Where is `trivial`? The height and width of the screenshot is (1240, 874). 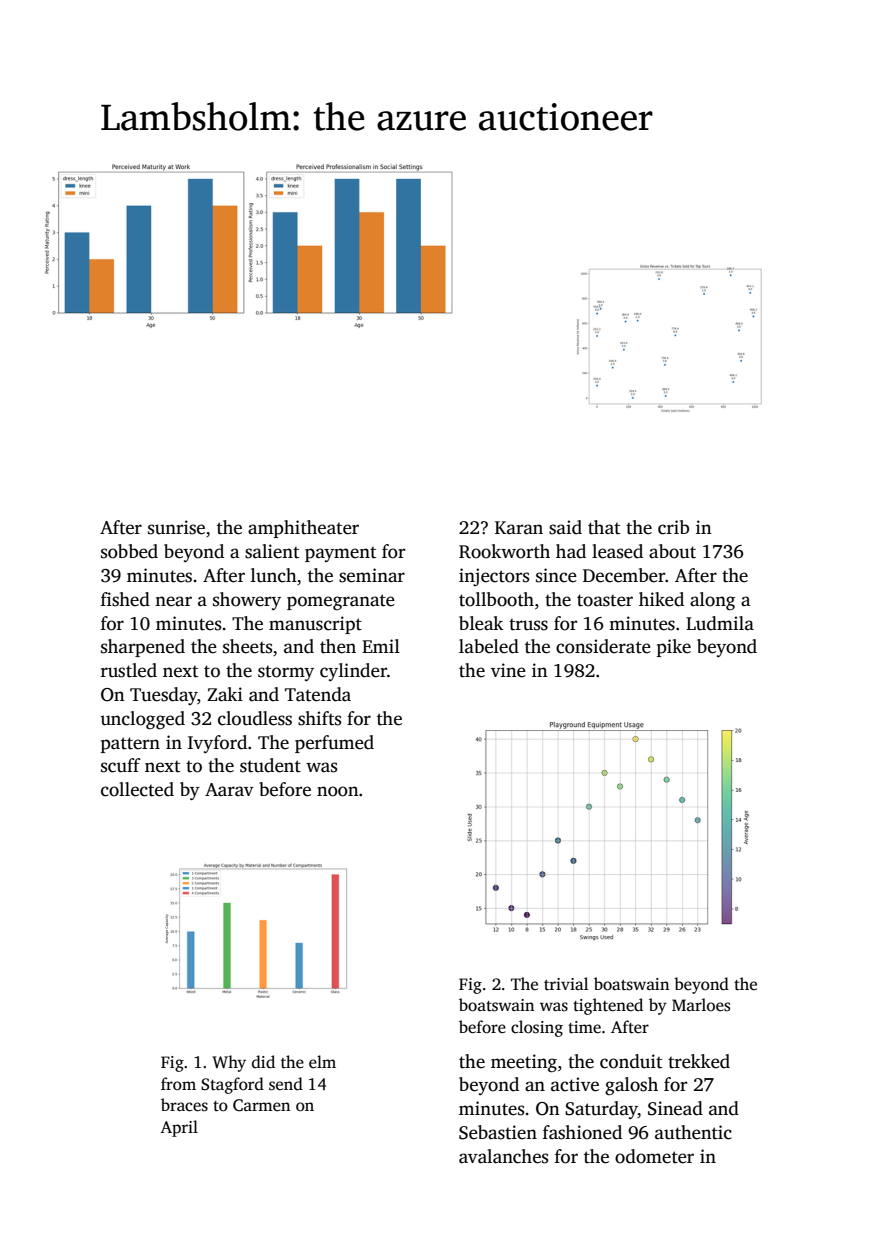 trivial is located at coordinates (566, 983).
